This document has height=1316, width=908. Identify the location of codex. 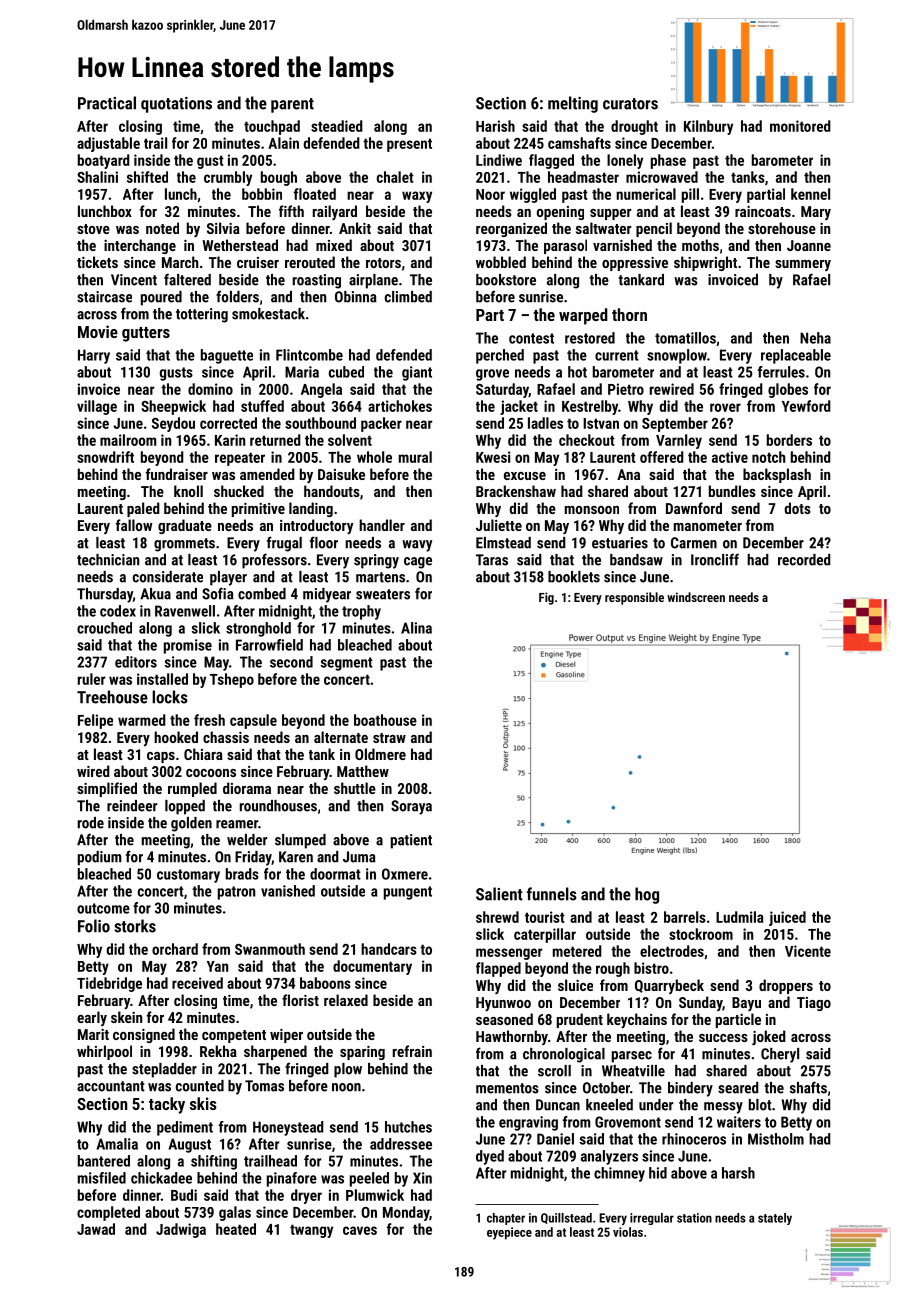
(118, 611).
